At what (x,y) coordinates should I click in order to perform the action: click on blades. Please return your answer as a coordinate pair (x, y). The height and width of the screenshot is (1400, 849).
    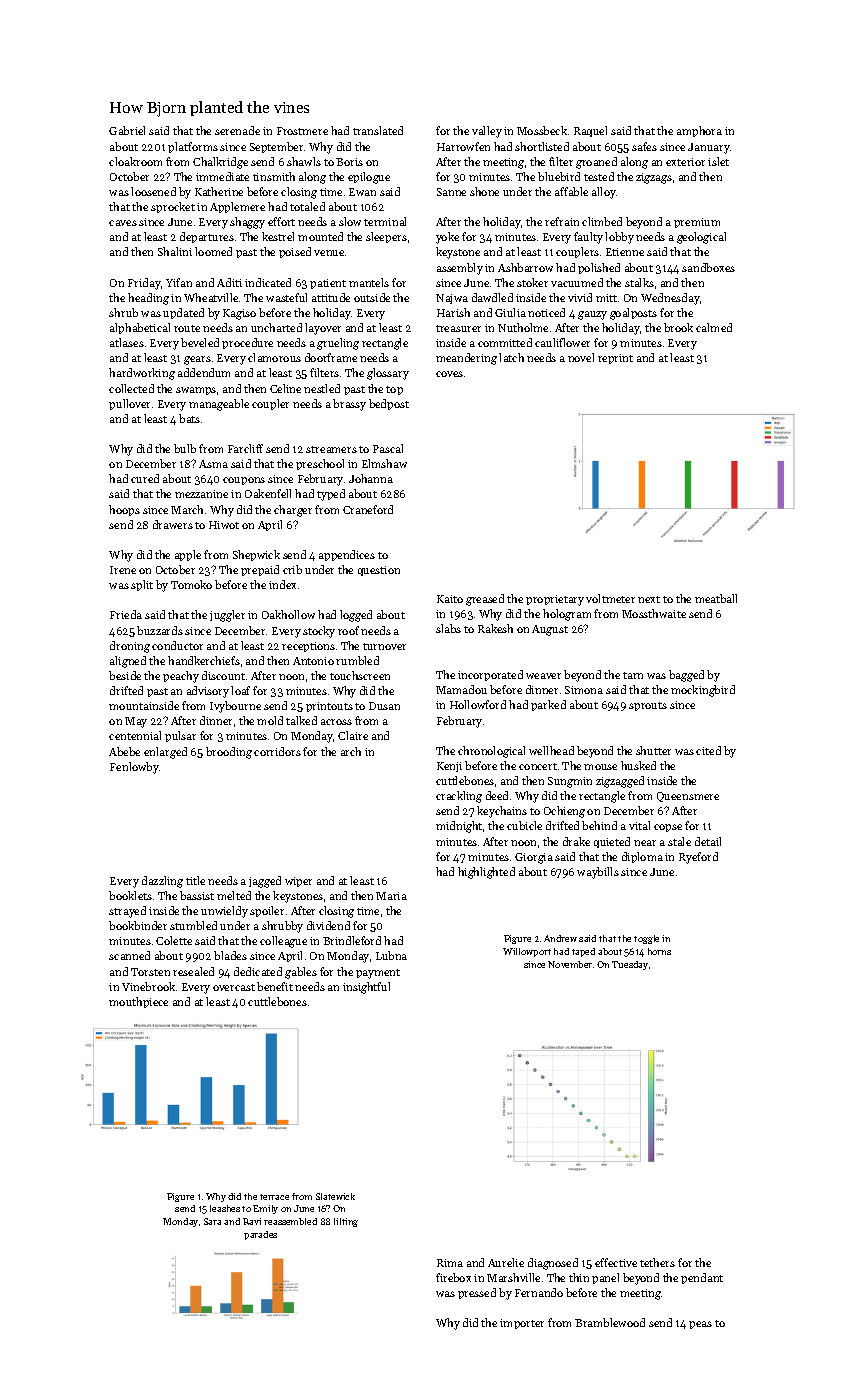
    Looking at the image, I should click on (230, 955).
